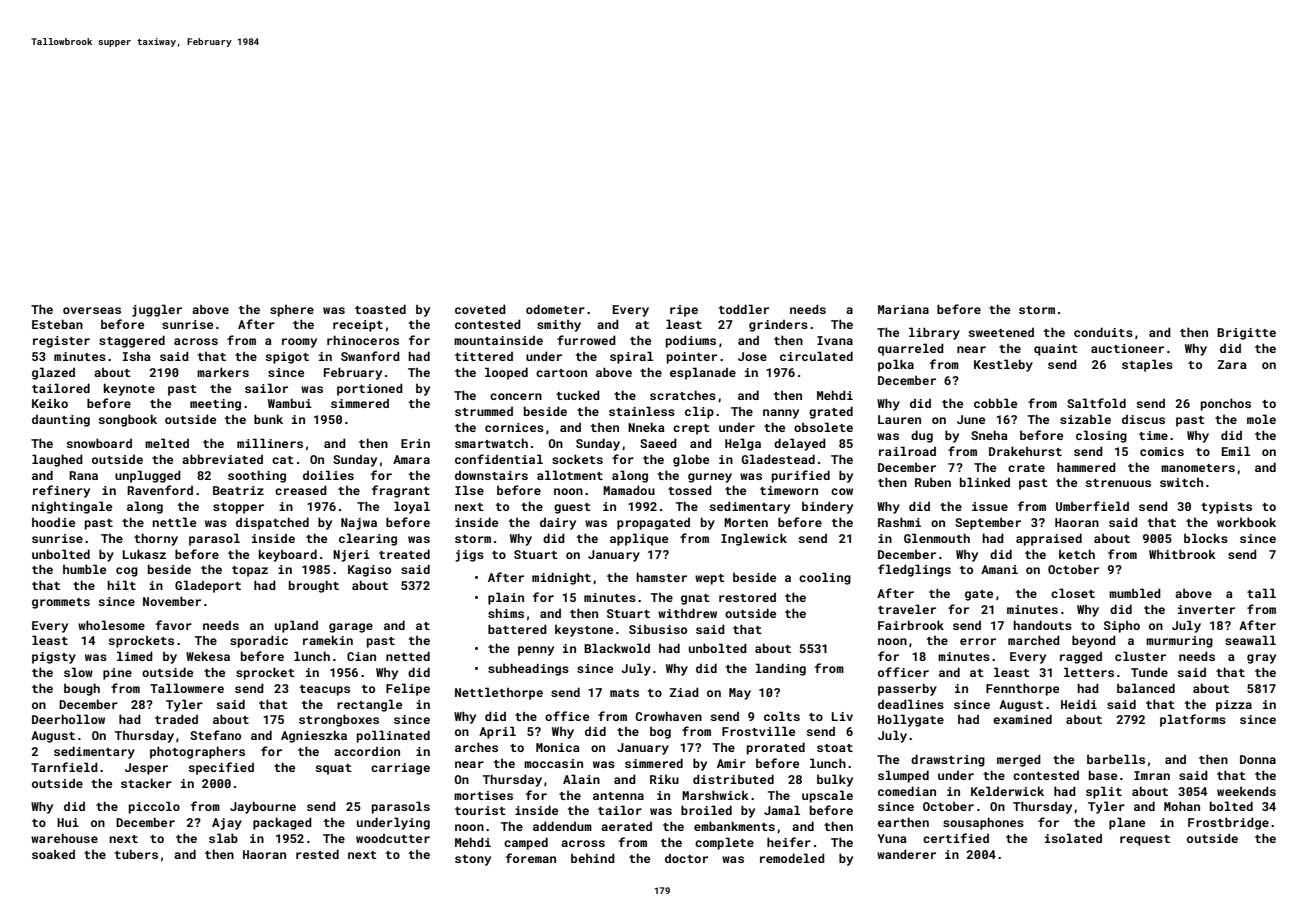 This page has height=924, width=1308. Describe the element at coordinates (1077, 554) in the page. I see `ketch` at that location.
